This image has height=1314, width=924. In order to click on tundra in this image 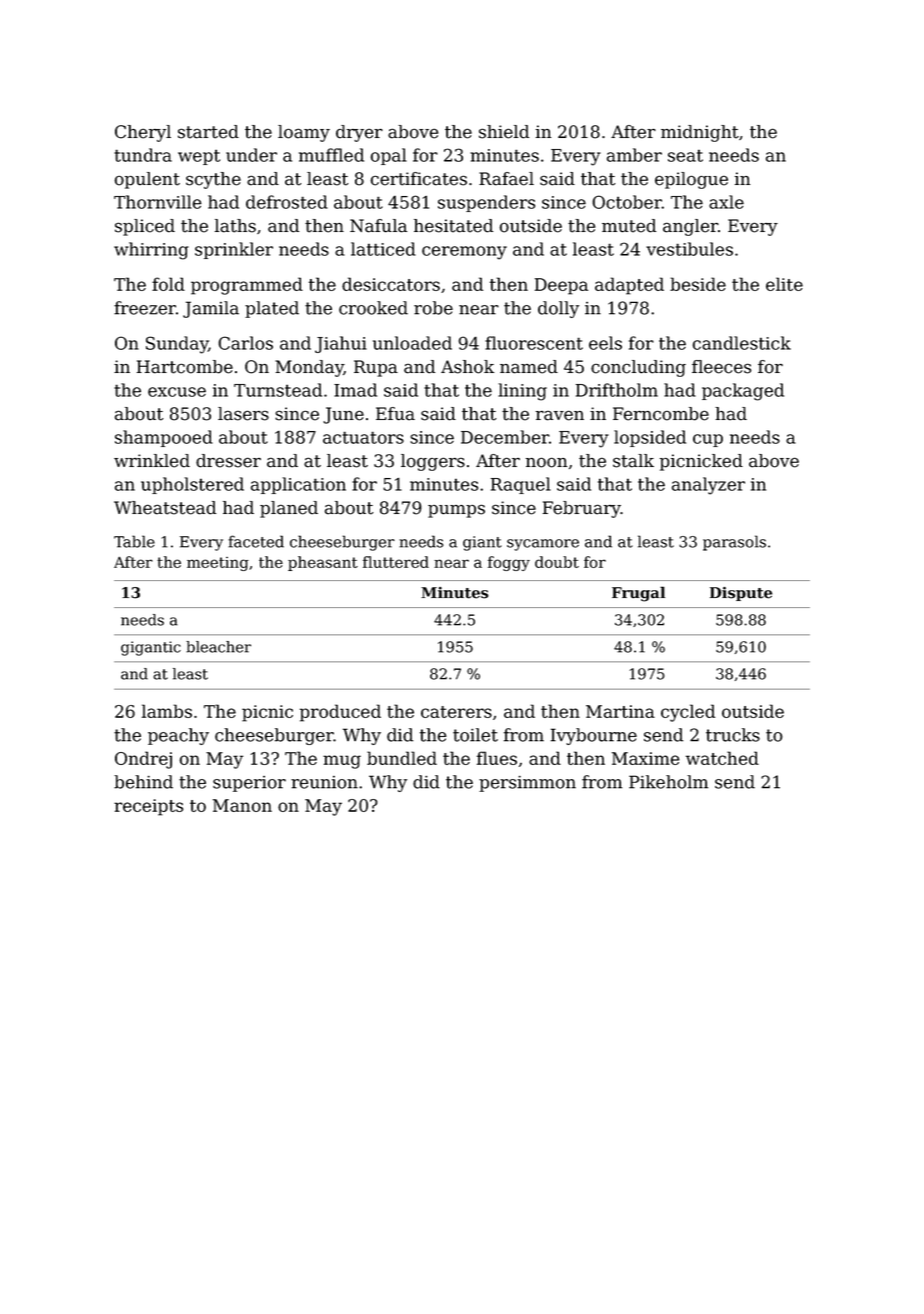, I will do `click(143, 155)`.
